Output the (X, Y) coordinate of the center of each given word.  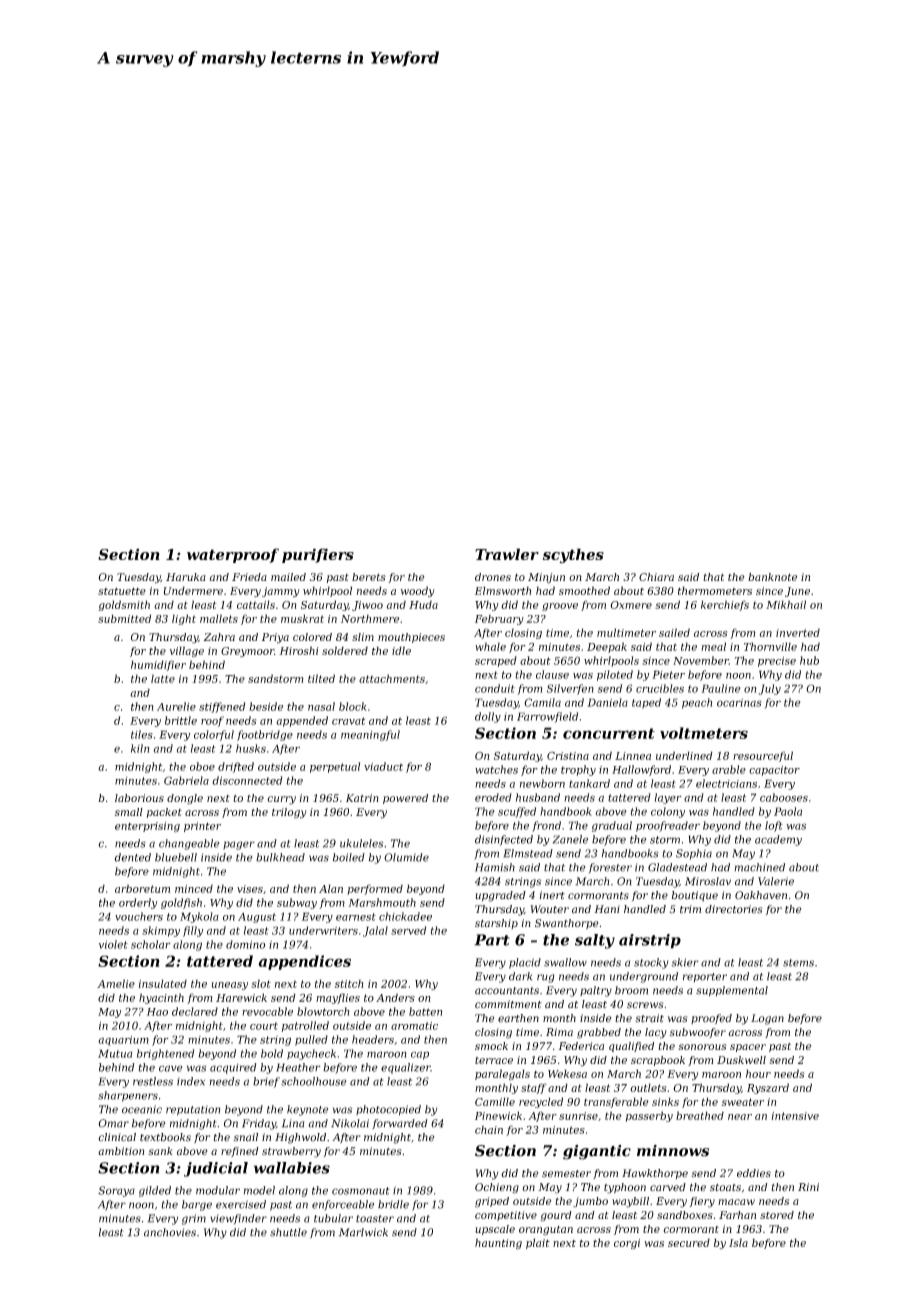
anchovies (170, 1232)
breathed (700, 1115)
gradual (612, 826)
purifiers (318, 555)
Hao (157, 1012)
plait (538, 1243)
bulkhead (280, 857)
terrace (494, 1060)
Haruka (186, 577)
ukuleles (361, 843)
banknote (772, 577)
